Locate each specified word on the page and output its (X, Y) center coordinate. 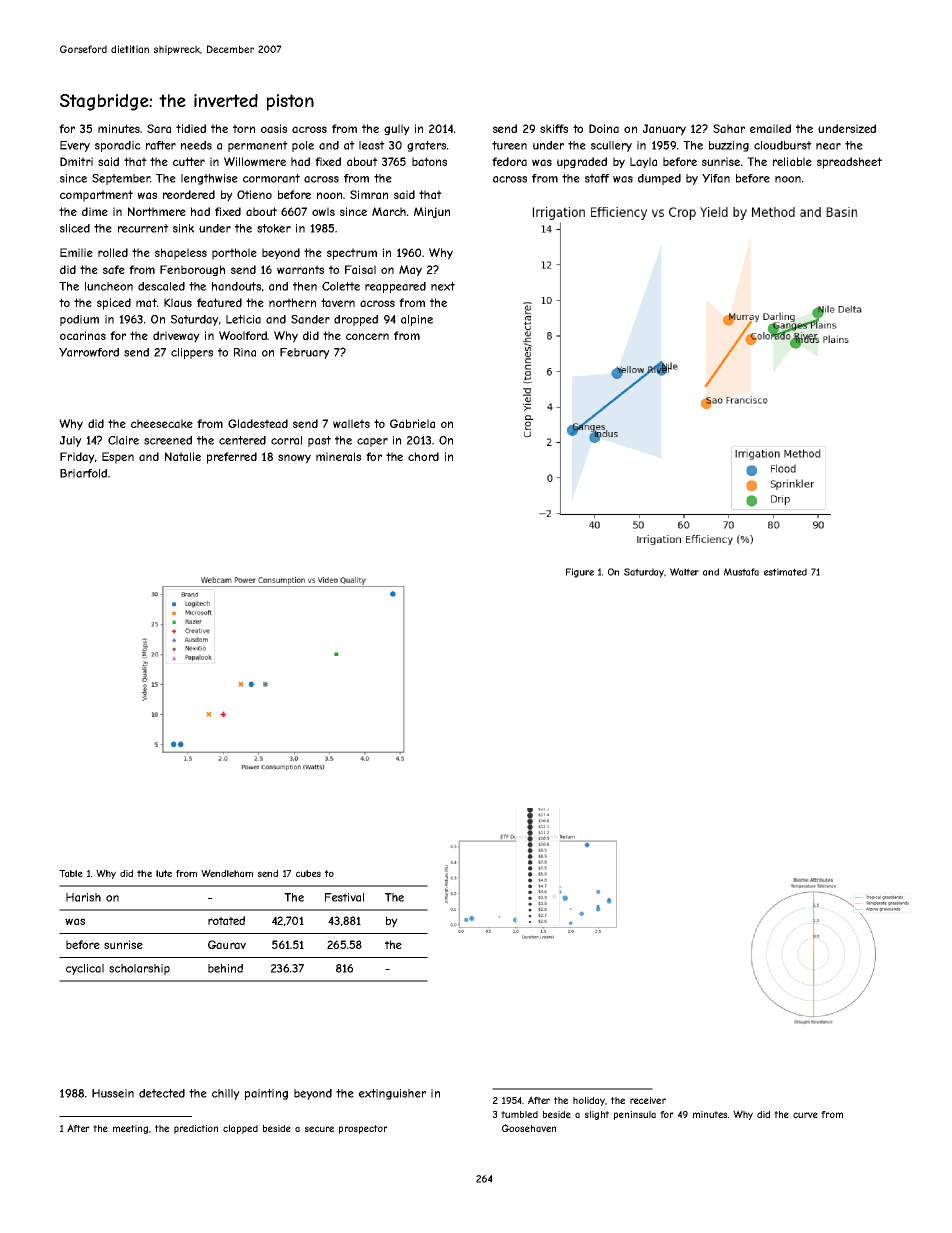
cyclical (85, 969)
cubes (308, 873)
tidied (191, 128)
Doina (604, 128)
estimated (785, 572)
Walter (684, 572)
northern (292, 302)
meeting (130, 1129)
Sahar (729, 128)
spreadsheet (849, 163)
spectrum (352, 254)
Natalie (183, 456)
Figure (580, 573)
